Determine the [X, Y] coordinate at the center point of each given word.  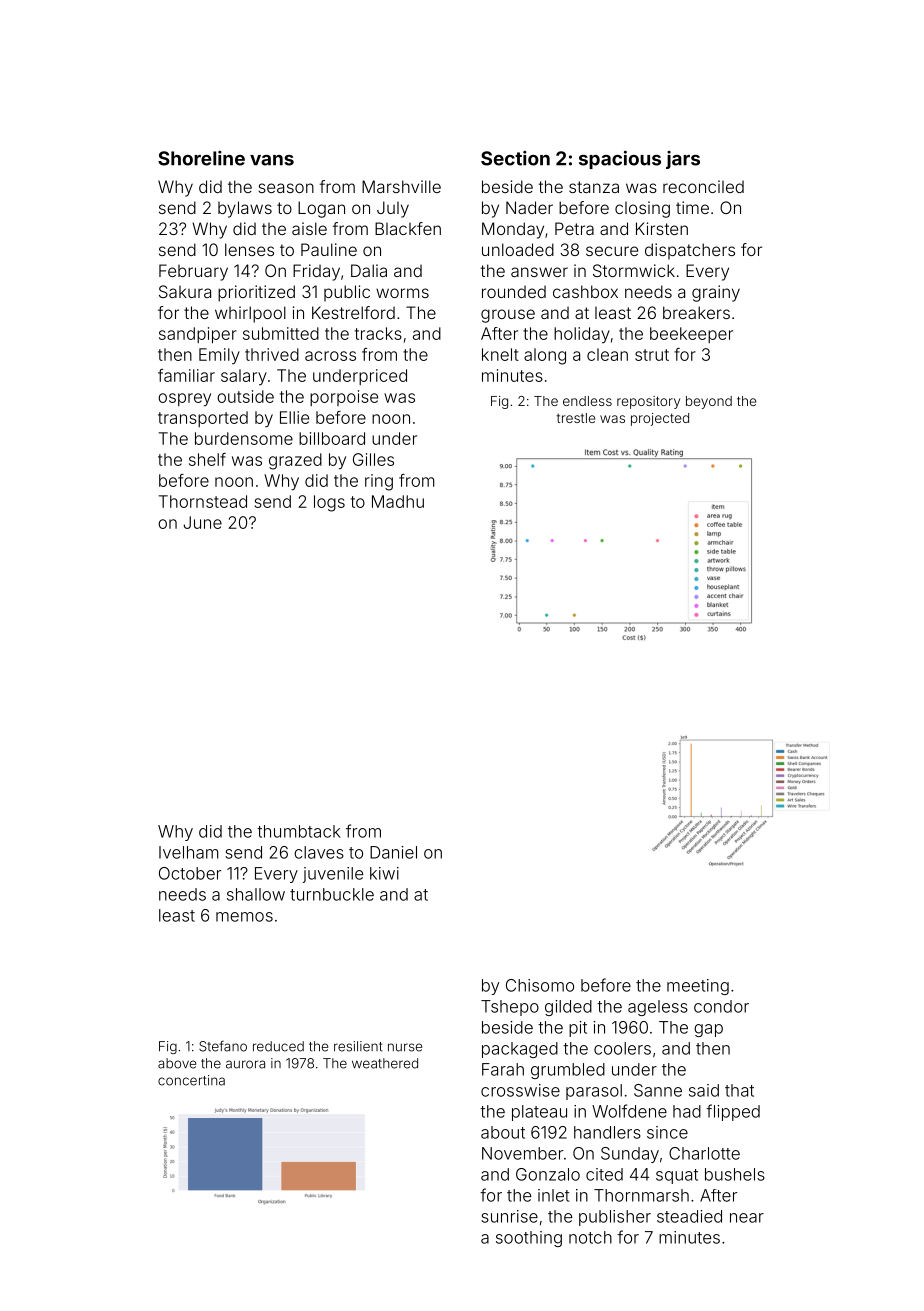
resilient [358, 1046]
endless [587, 401]
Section [515, 158]
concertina [191, 1080]
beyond [709, 402]
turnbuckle [332, 894]
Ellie [294, 417]
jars [683, 160]
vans [272, 160]
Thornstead [203, 501]
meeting [698, 987]
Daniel [393, 852]
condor [721, 1006]
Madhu [398, 501]
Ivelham [188, 852]
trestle [576, 418]
